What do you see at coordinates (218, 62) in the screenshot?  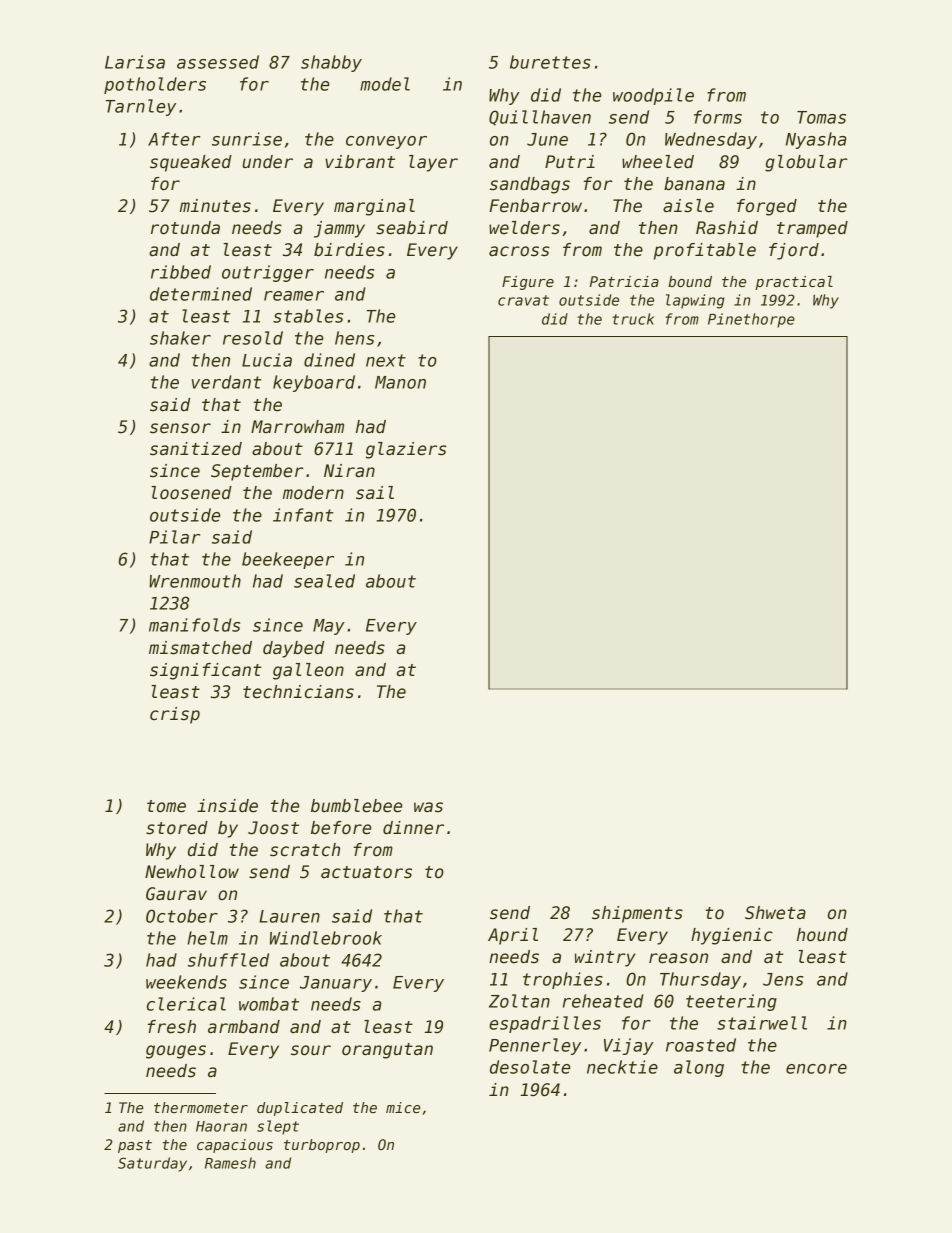 I see `assessed` at bounding box center [218, 62].
